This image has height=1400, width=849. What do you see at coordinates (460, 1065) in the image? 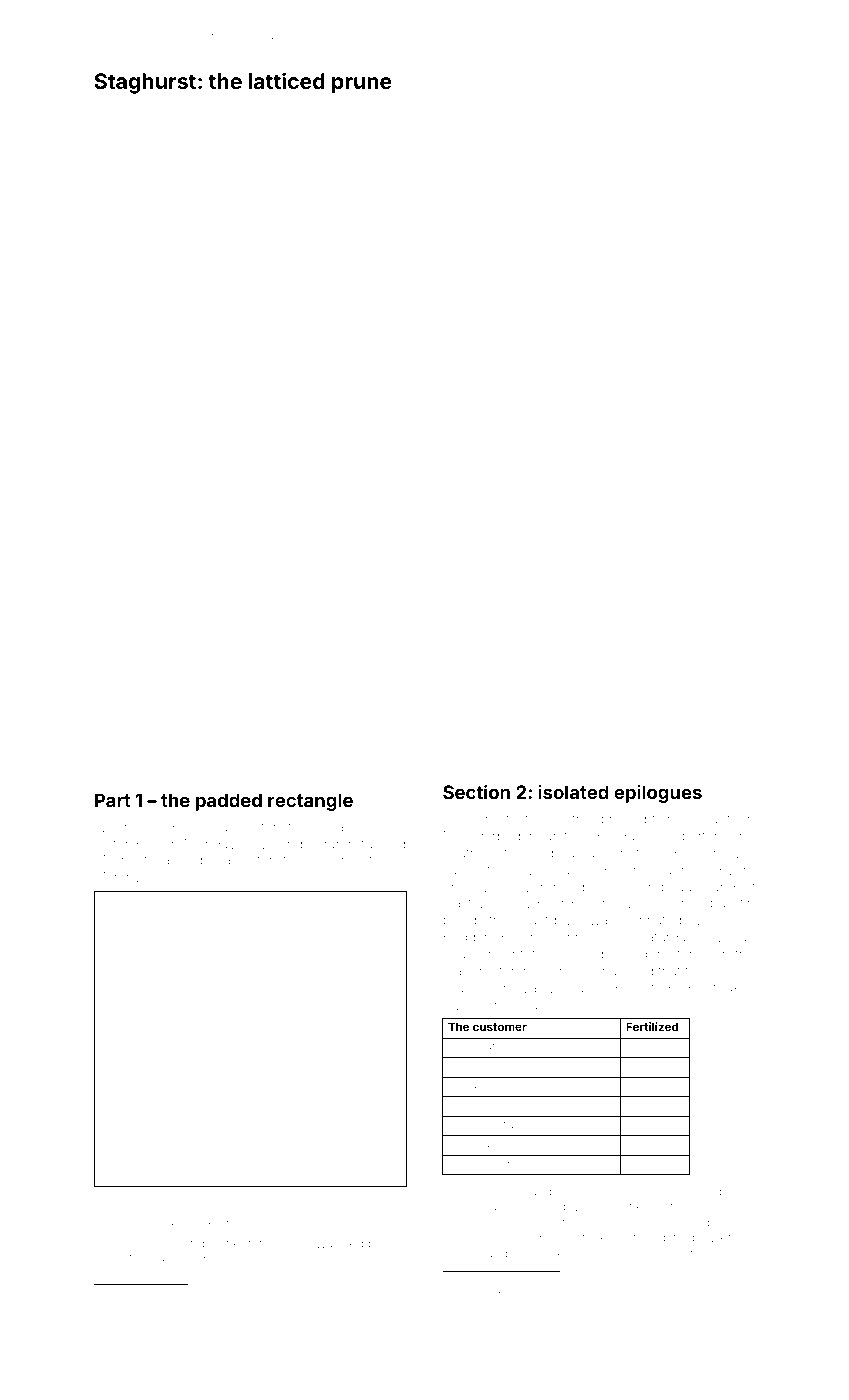
I see `Alice` at bounding box center [460, 1065].
